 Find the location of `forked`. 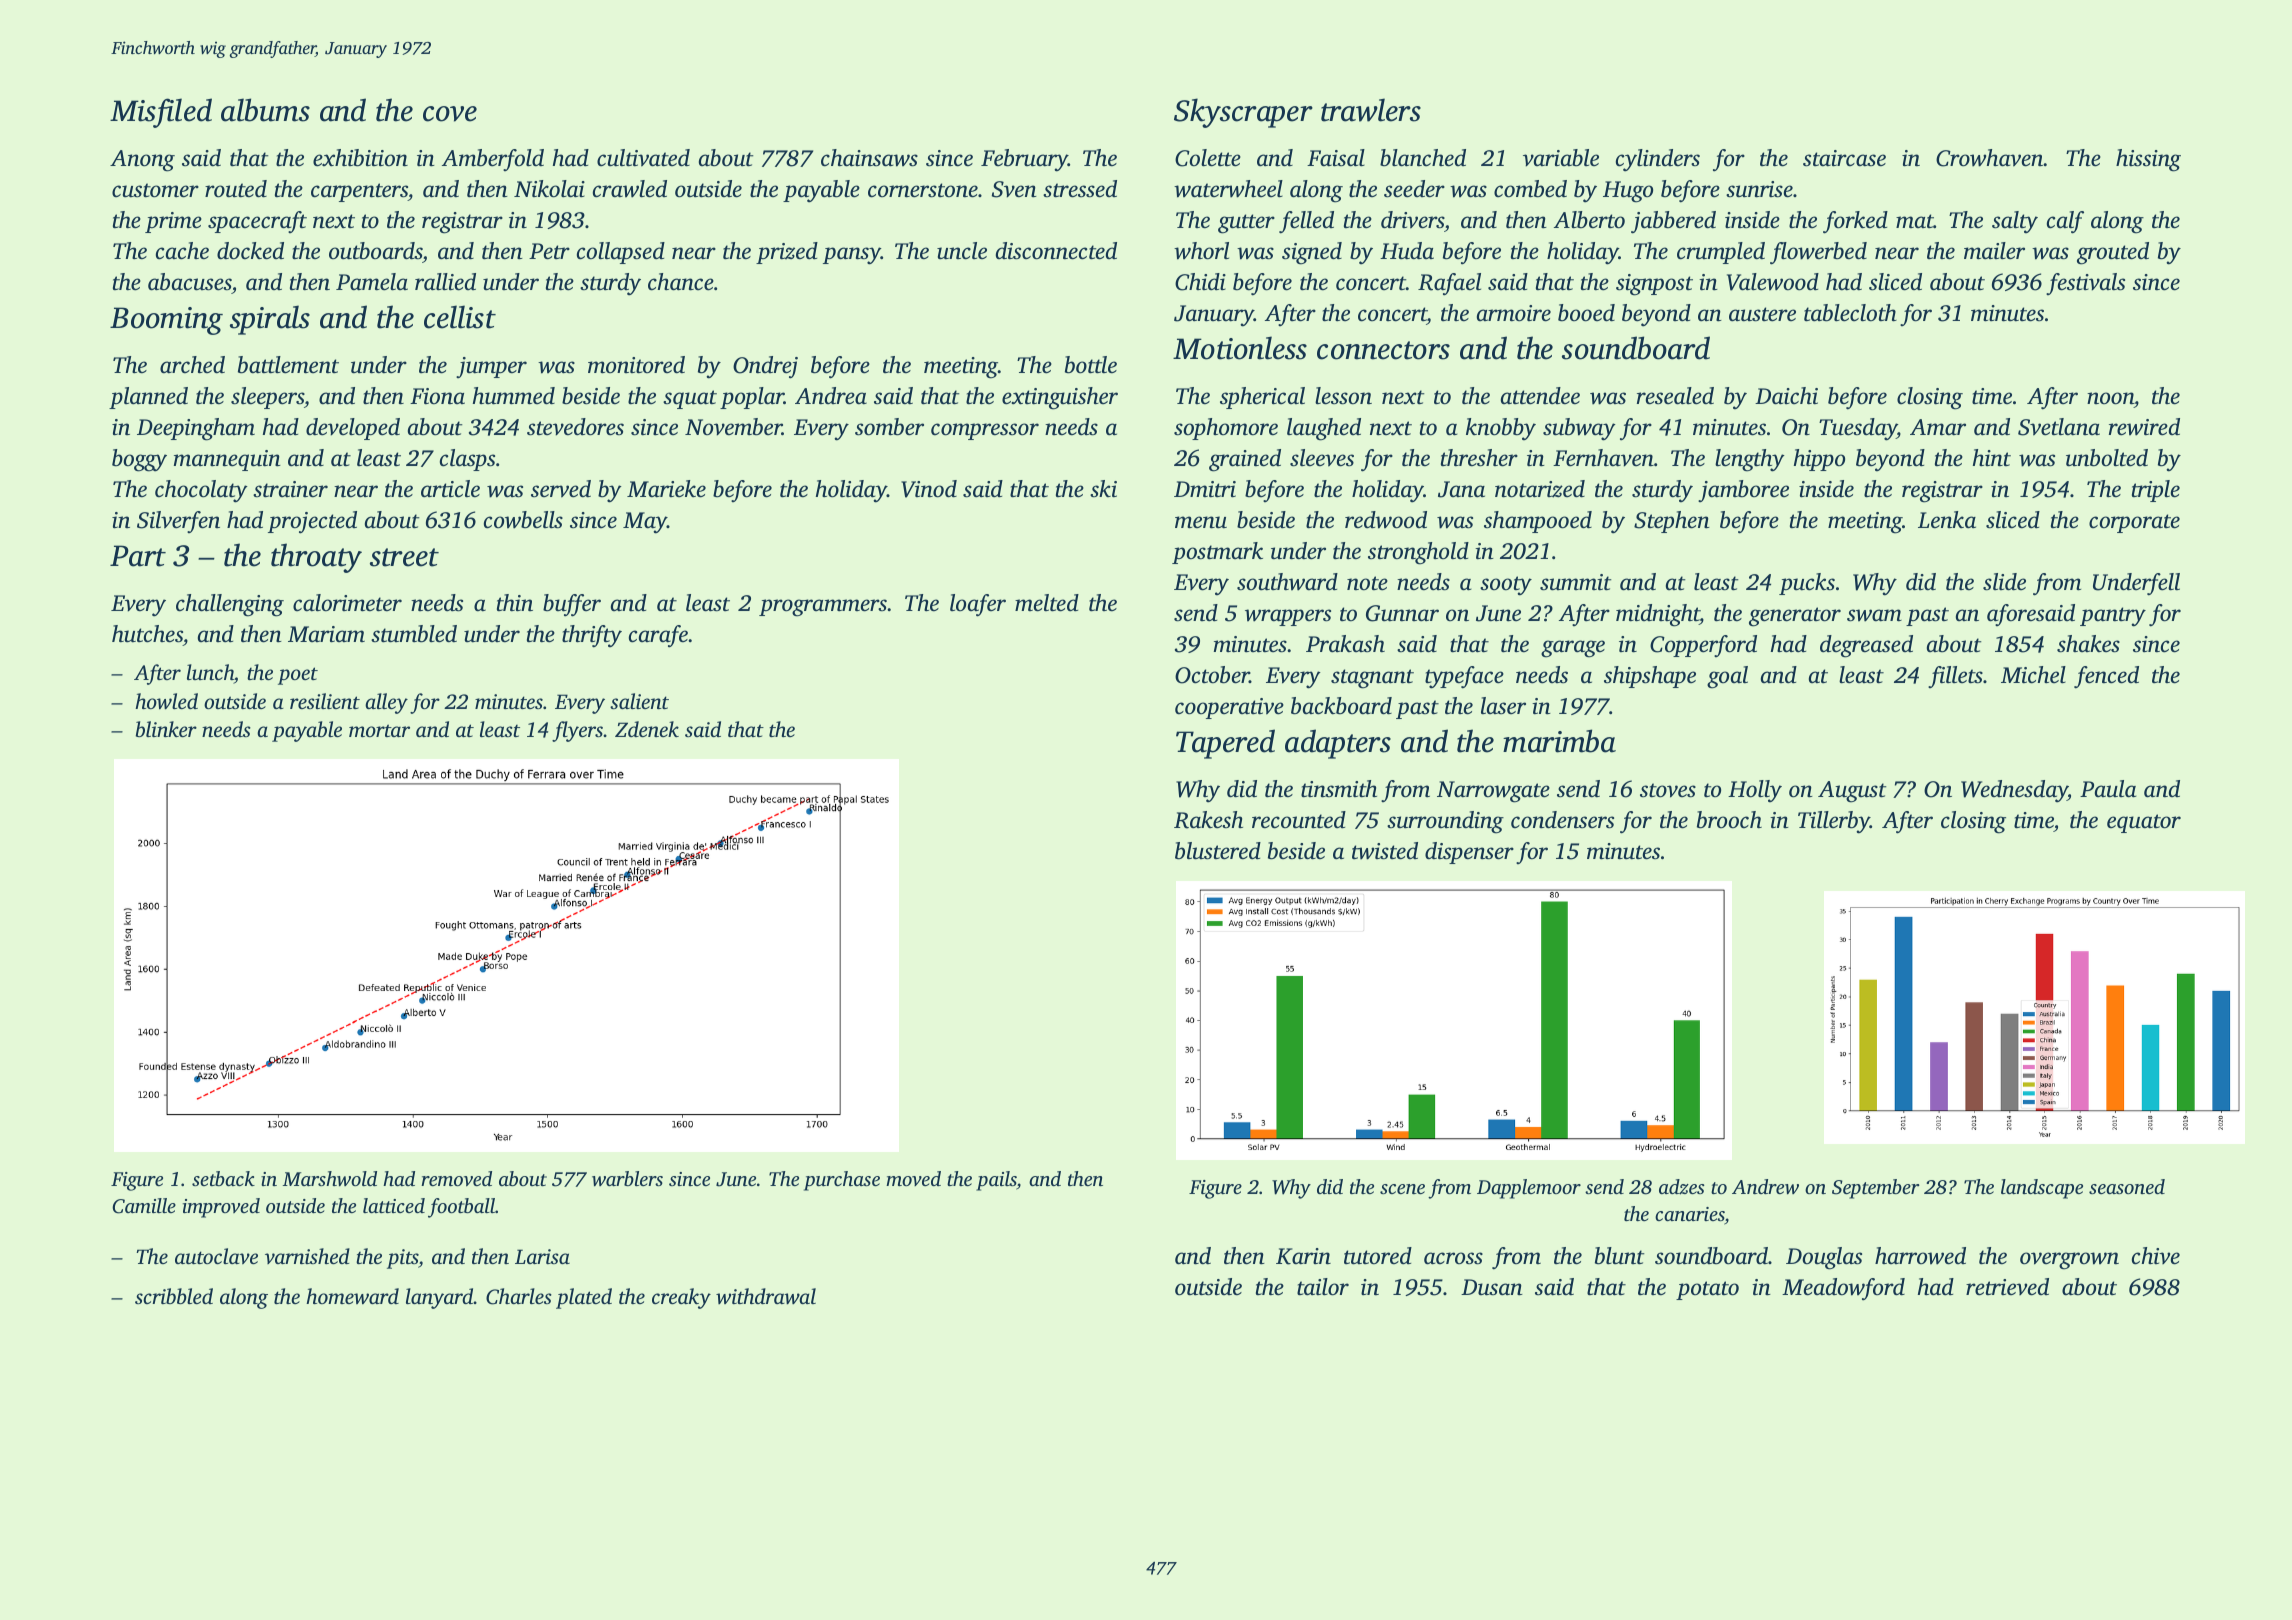

forked is located at coordinates (1855, 222).
